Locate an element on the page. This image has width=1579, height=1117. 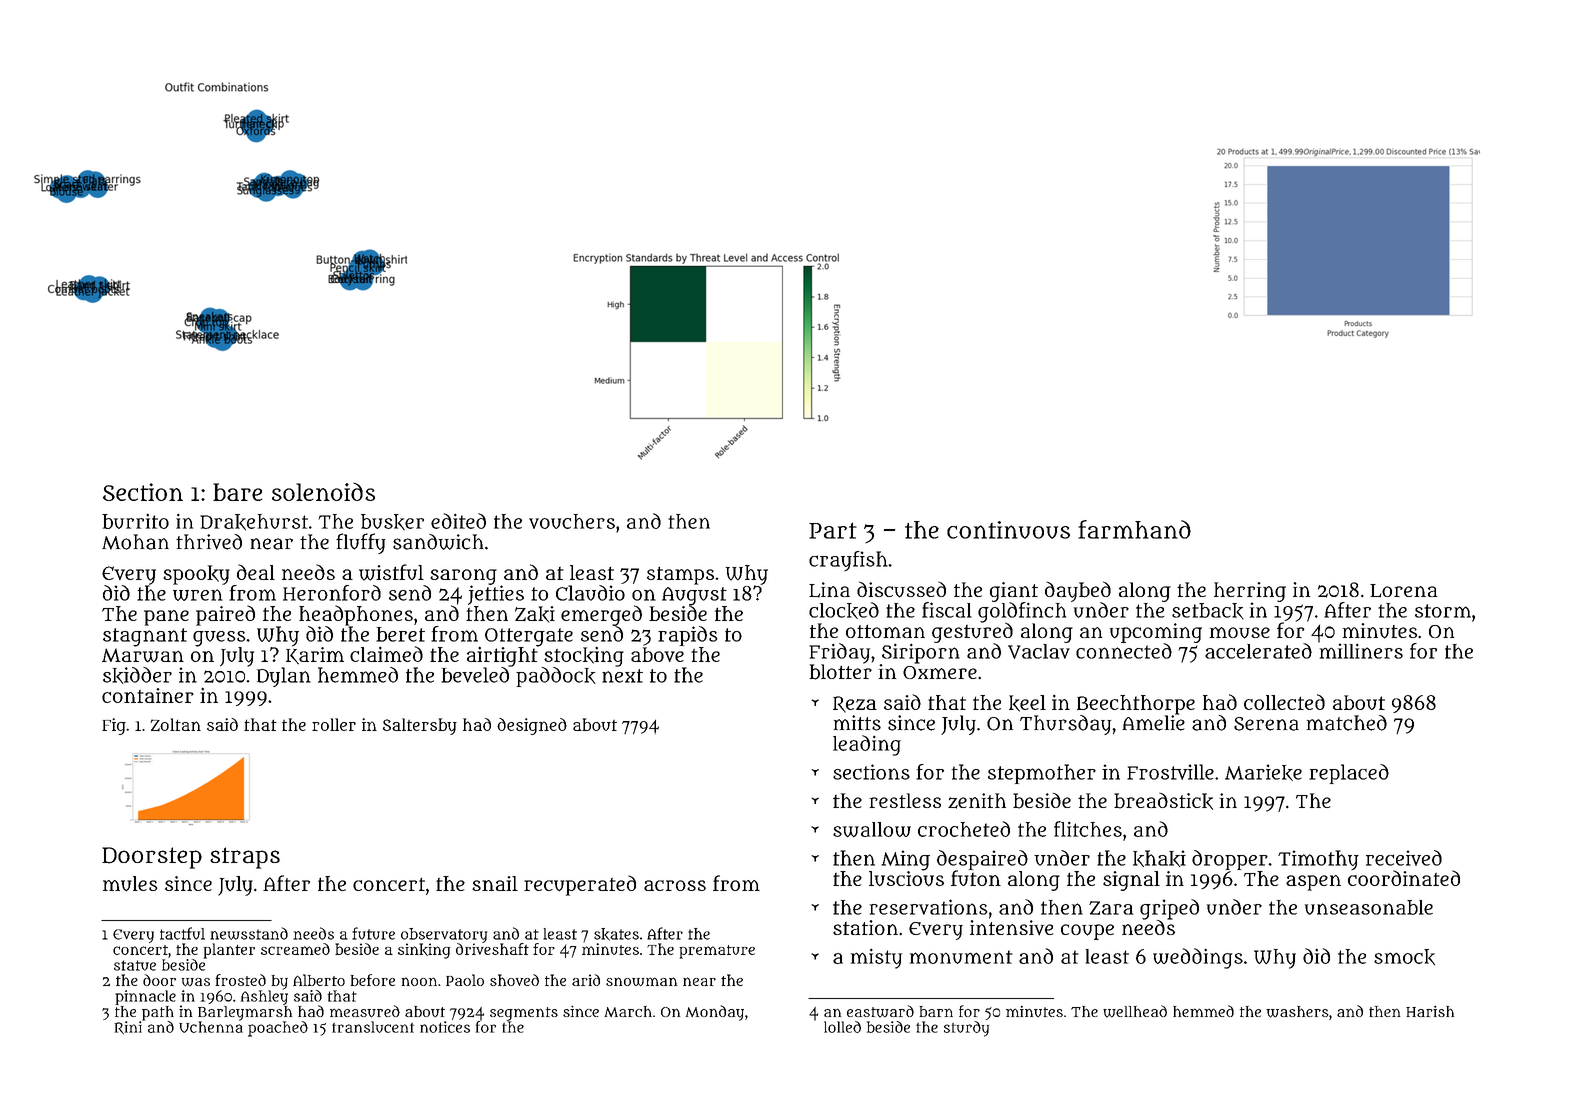
solenoids is located at coordinates (323, 491).
